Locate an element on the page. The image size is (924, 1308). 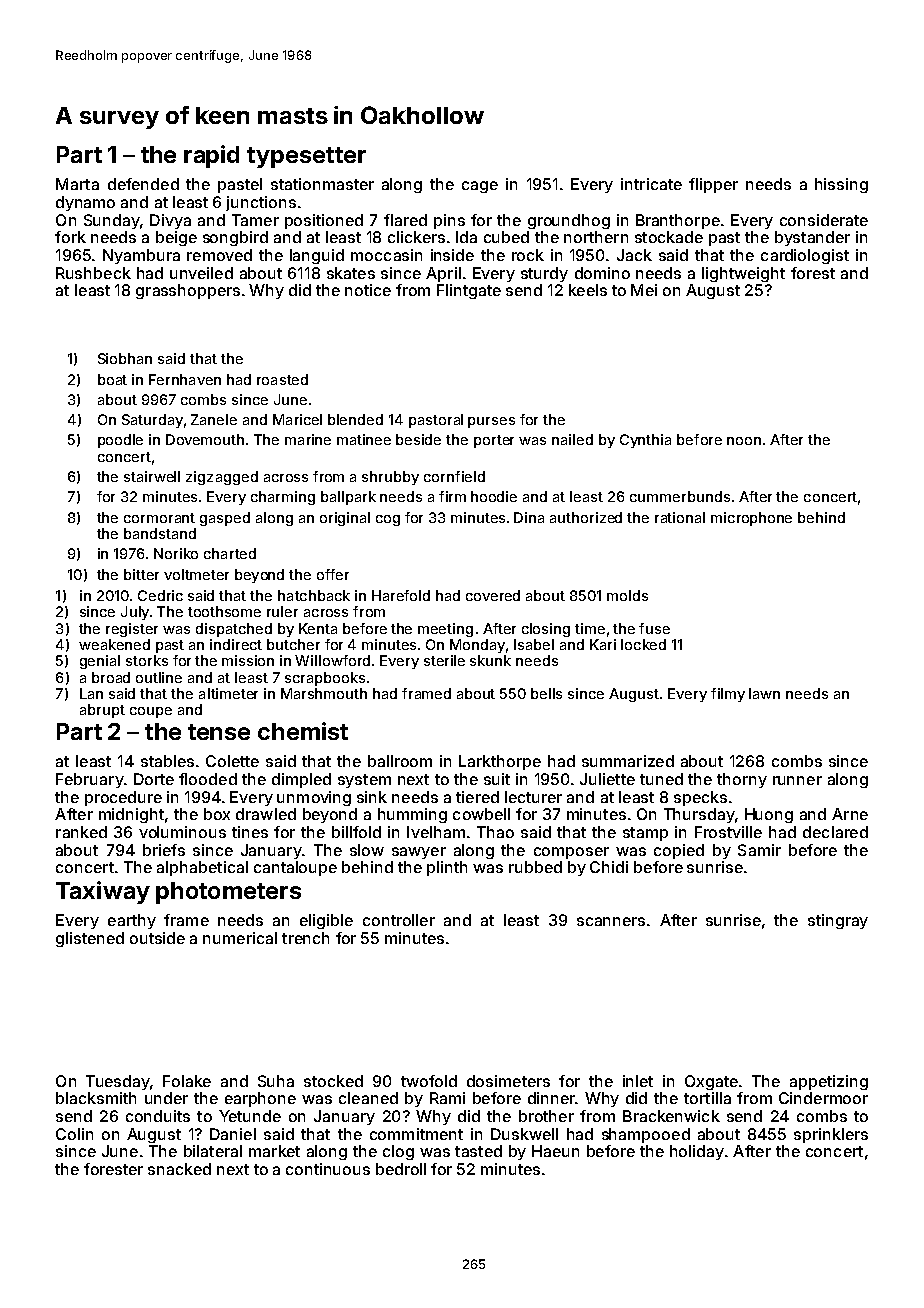
Harefold is located at coordinates (401, 595).
